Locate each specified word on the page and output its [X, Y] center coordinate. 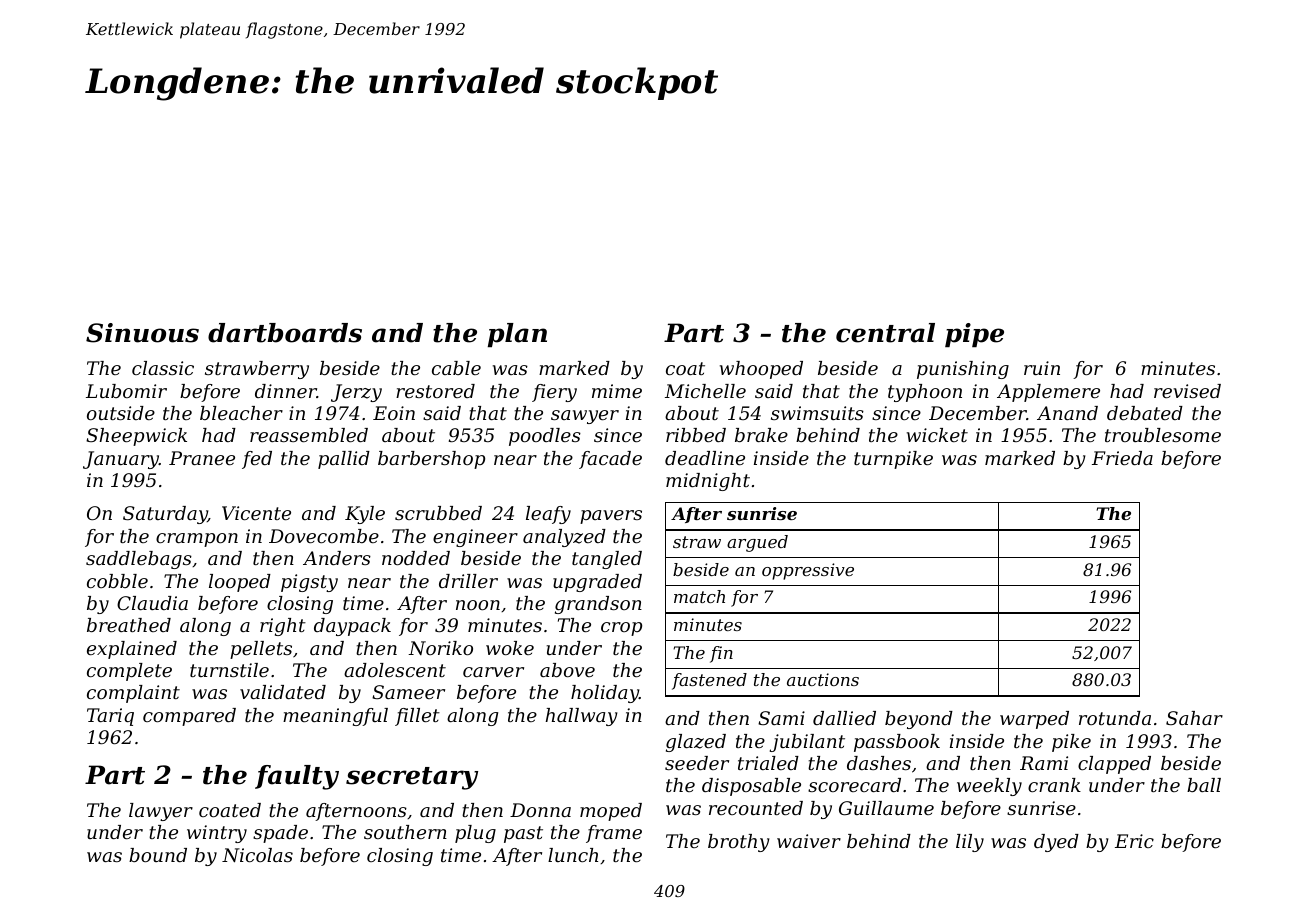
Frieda [1122, 458]
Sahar [1194, 718]
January [121, 460]
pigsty [309, 583]
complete [129, 672]
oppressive [808, 571]
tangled [607, 560]
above [567, 670]
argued [757, 543]
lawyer [161, 812]
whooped [761, 370]
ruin [1042, 368]
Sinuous [142, 333]
